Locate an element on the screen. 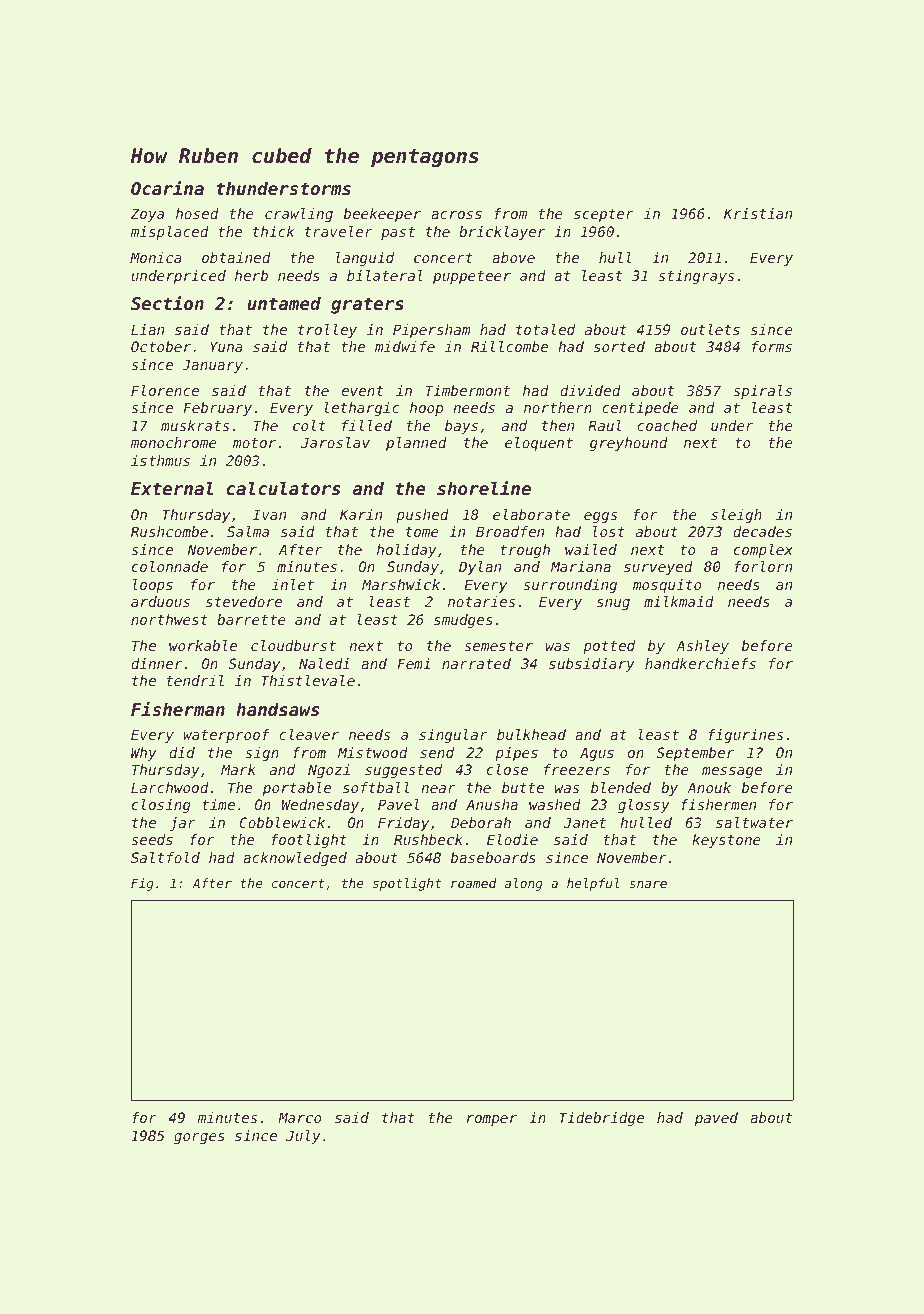 This screenshot has width=924, height=1314. planned is located at coordinates (416, 444).
